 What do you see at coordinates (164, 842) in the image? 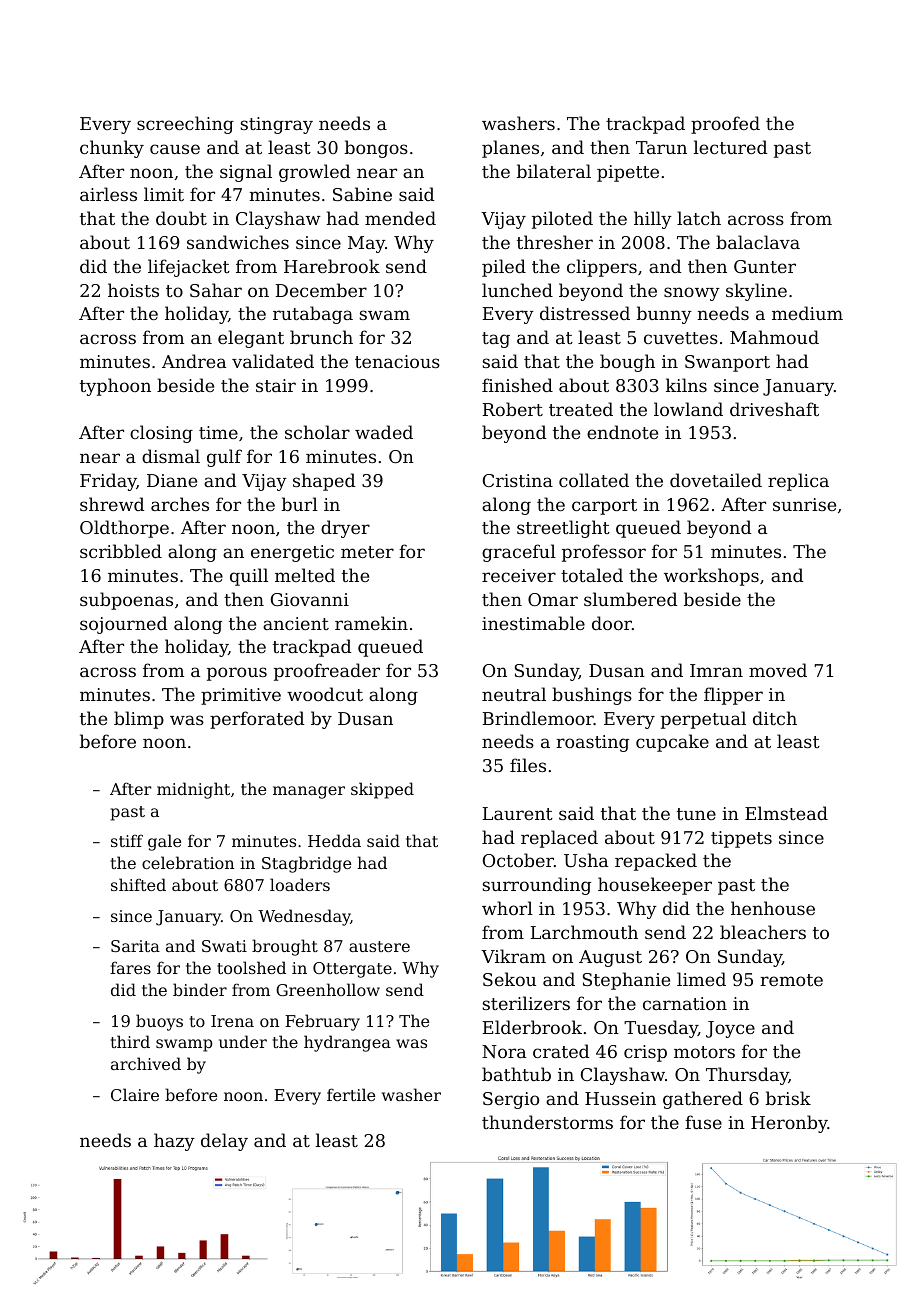
I see `gale` at bounding box center [164, 842].
